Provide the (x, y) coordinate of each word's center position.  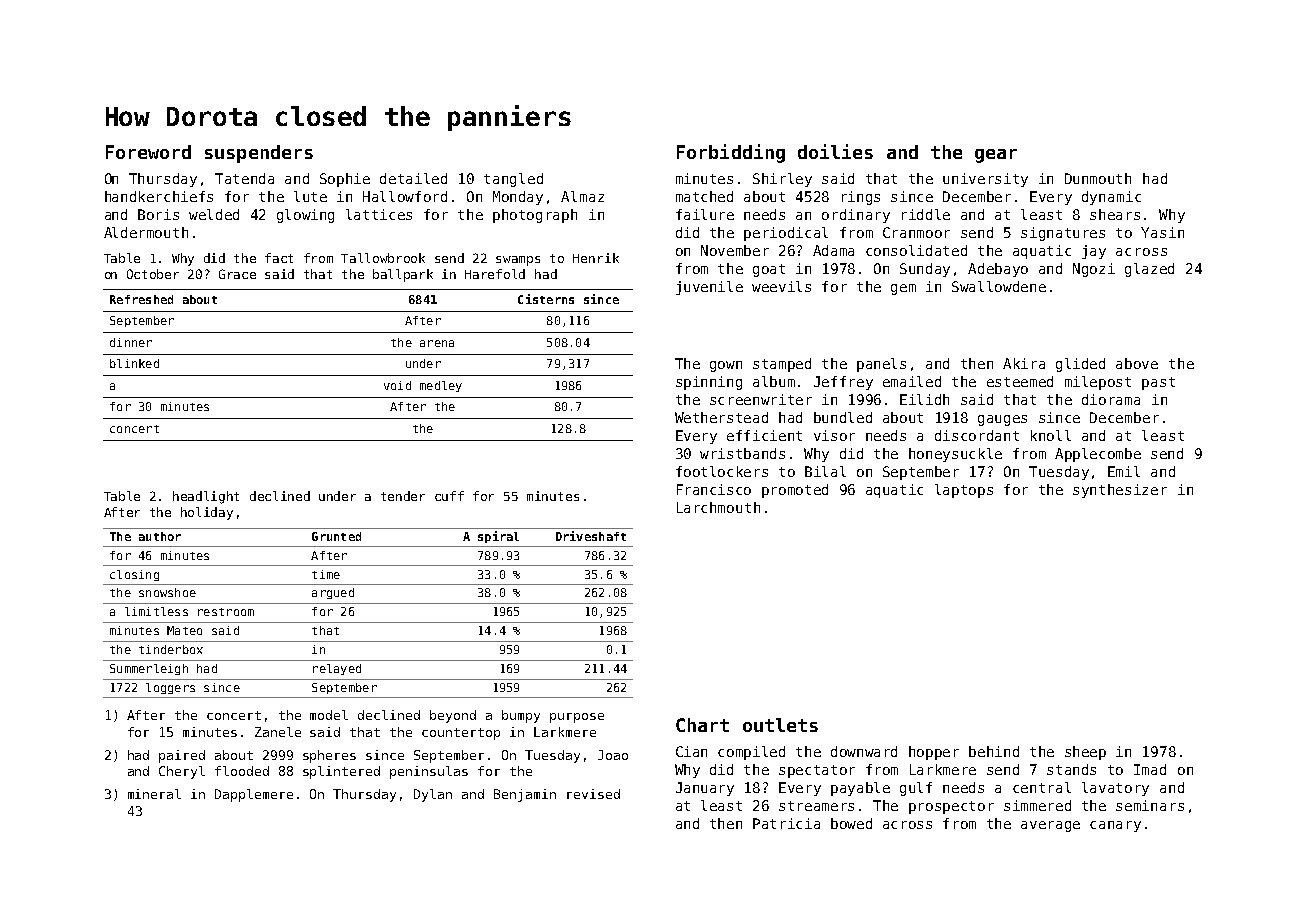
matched (704, 196)
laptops (964, 491)
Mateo (184, 630)
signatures (1063, 234)
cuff (449, 496)
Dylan (433, 795)
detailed (413, 178)
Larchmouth (718, 507)
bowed (851, 823)
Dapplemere (254, 795)
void (397, 385)
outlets (780, 725)
